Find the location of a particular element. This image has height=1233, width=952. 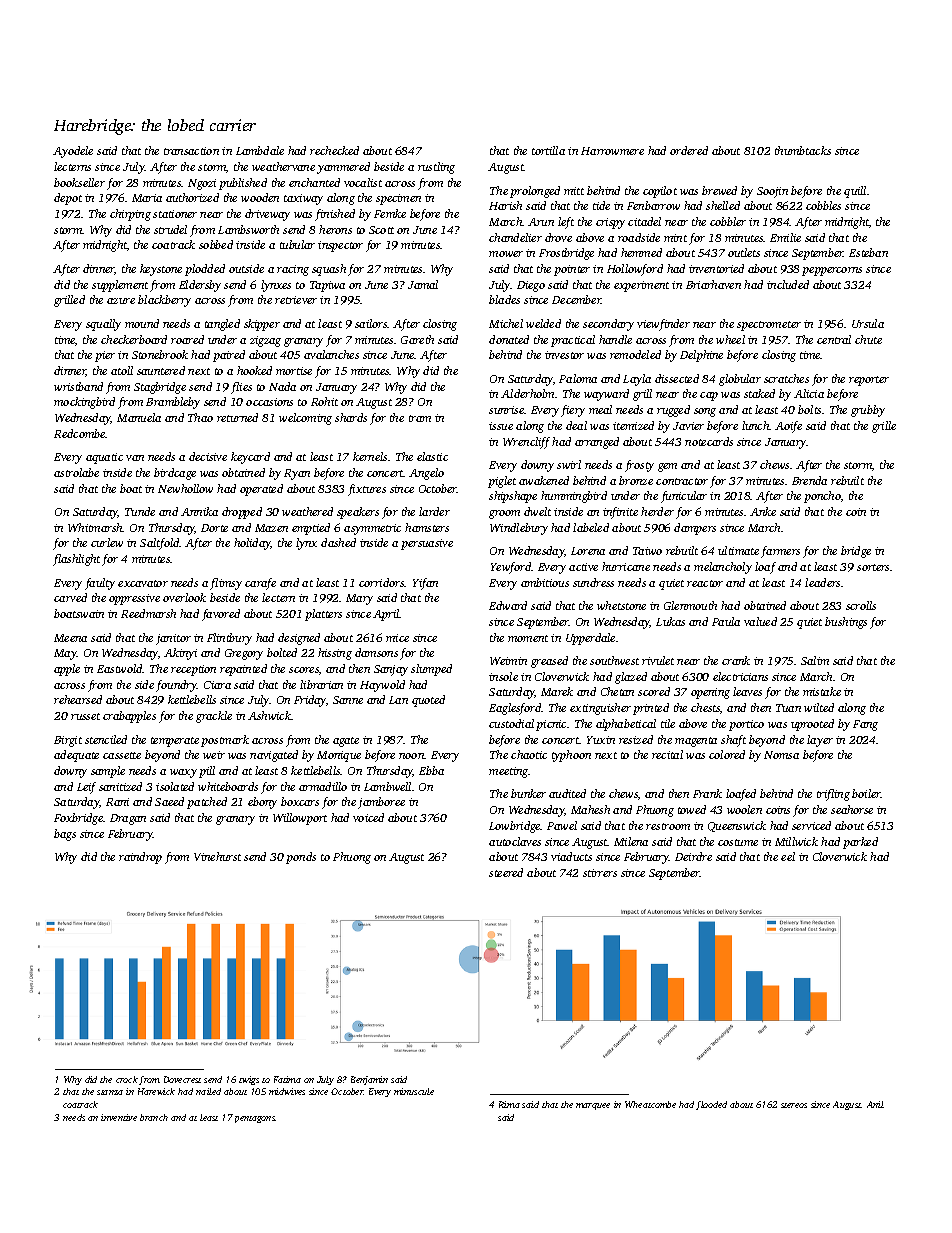

stereos is located at coordinates (794, 1105).
